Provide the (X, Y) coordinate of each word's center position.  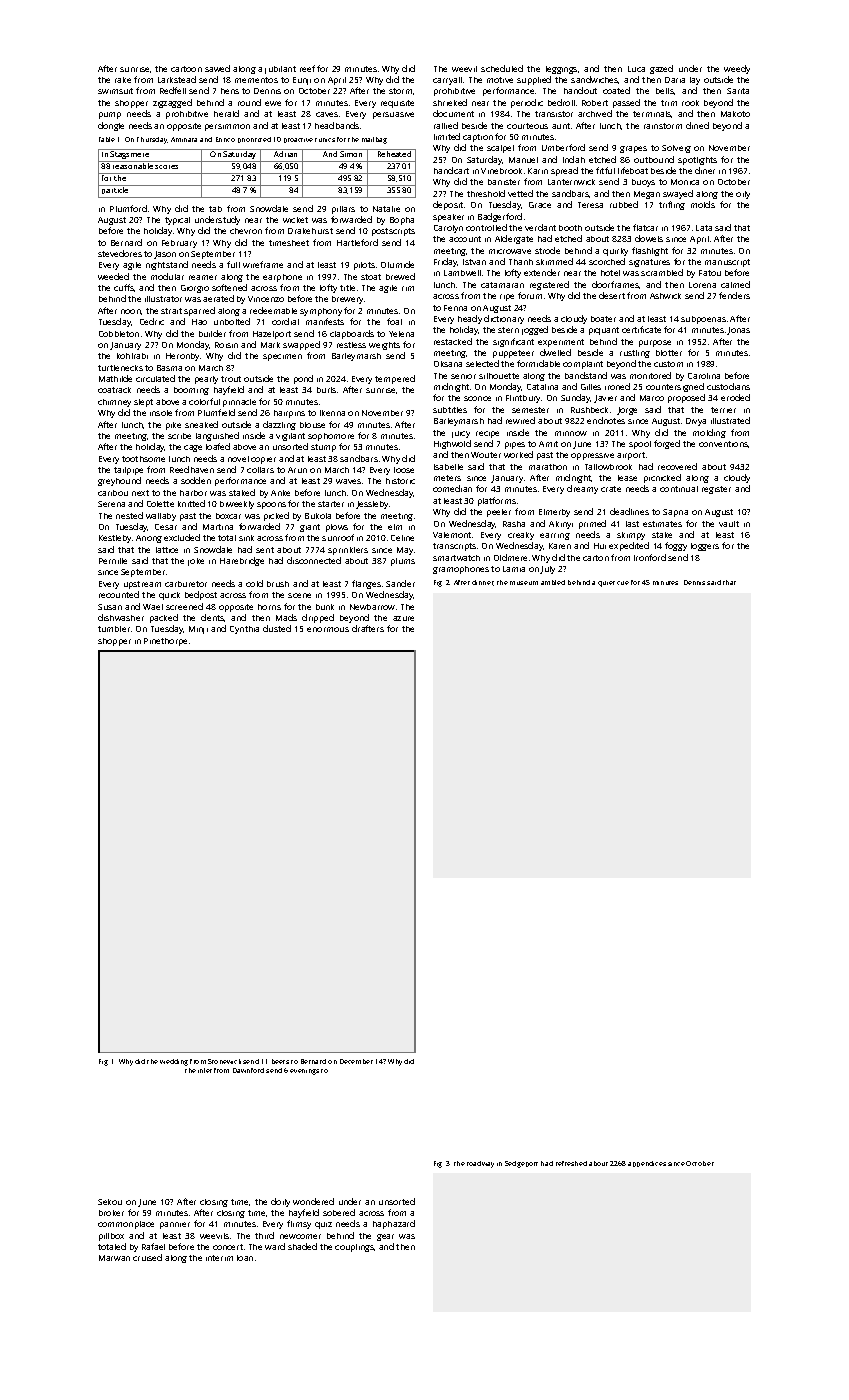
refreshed (571, 1163)
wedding (174, 1062)
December (356, 1061)
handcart (451, 170)
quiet (606, 584)
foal (394, 321)
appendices (647, 1164)
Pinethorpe (165, 642)
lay (695, 81)
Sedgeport (521, 1164)
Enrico (225, 139)
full (233, 264)
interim (219, 1258)
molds (703, 204)
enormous (328, 629)
